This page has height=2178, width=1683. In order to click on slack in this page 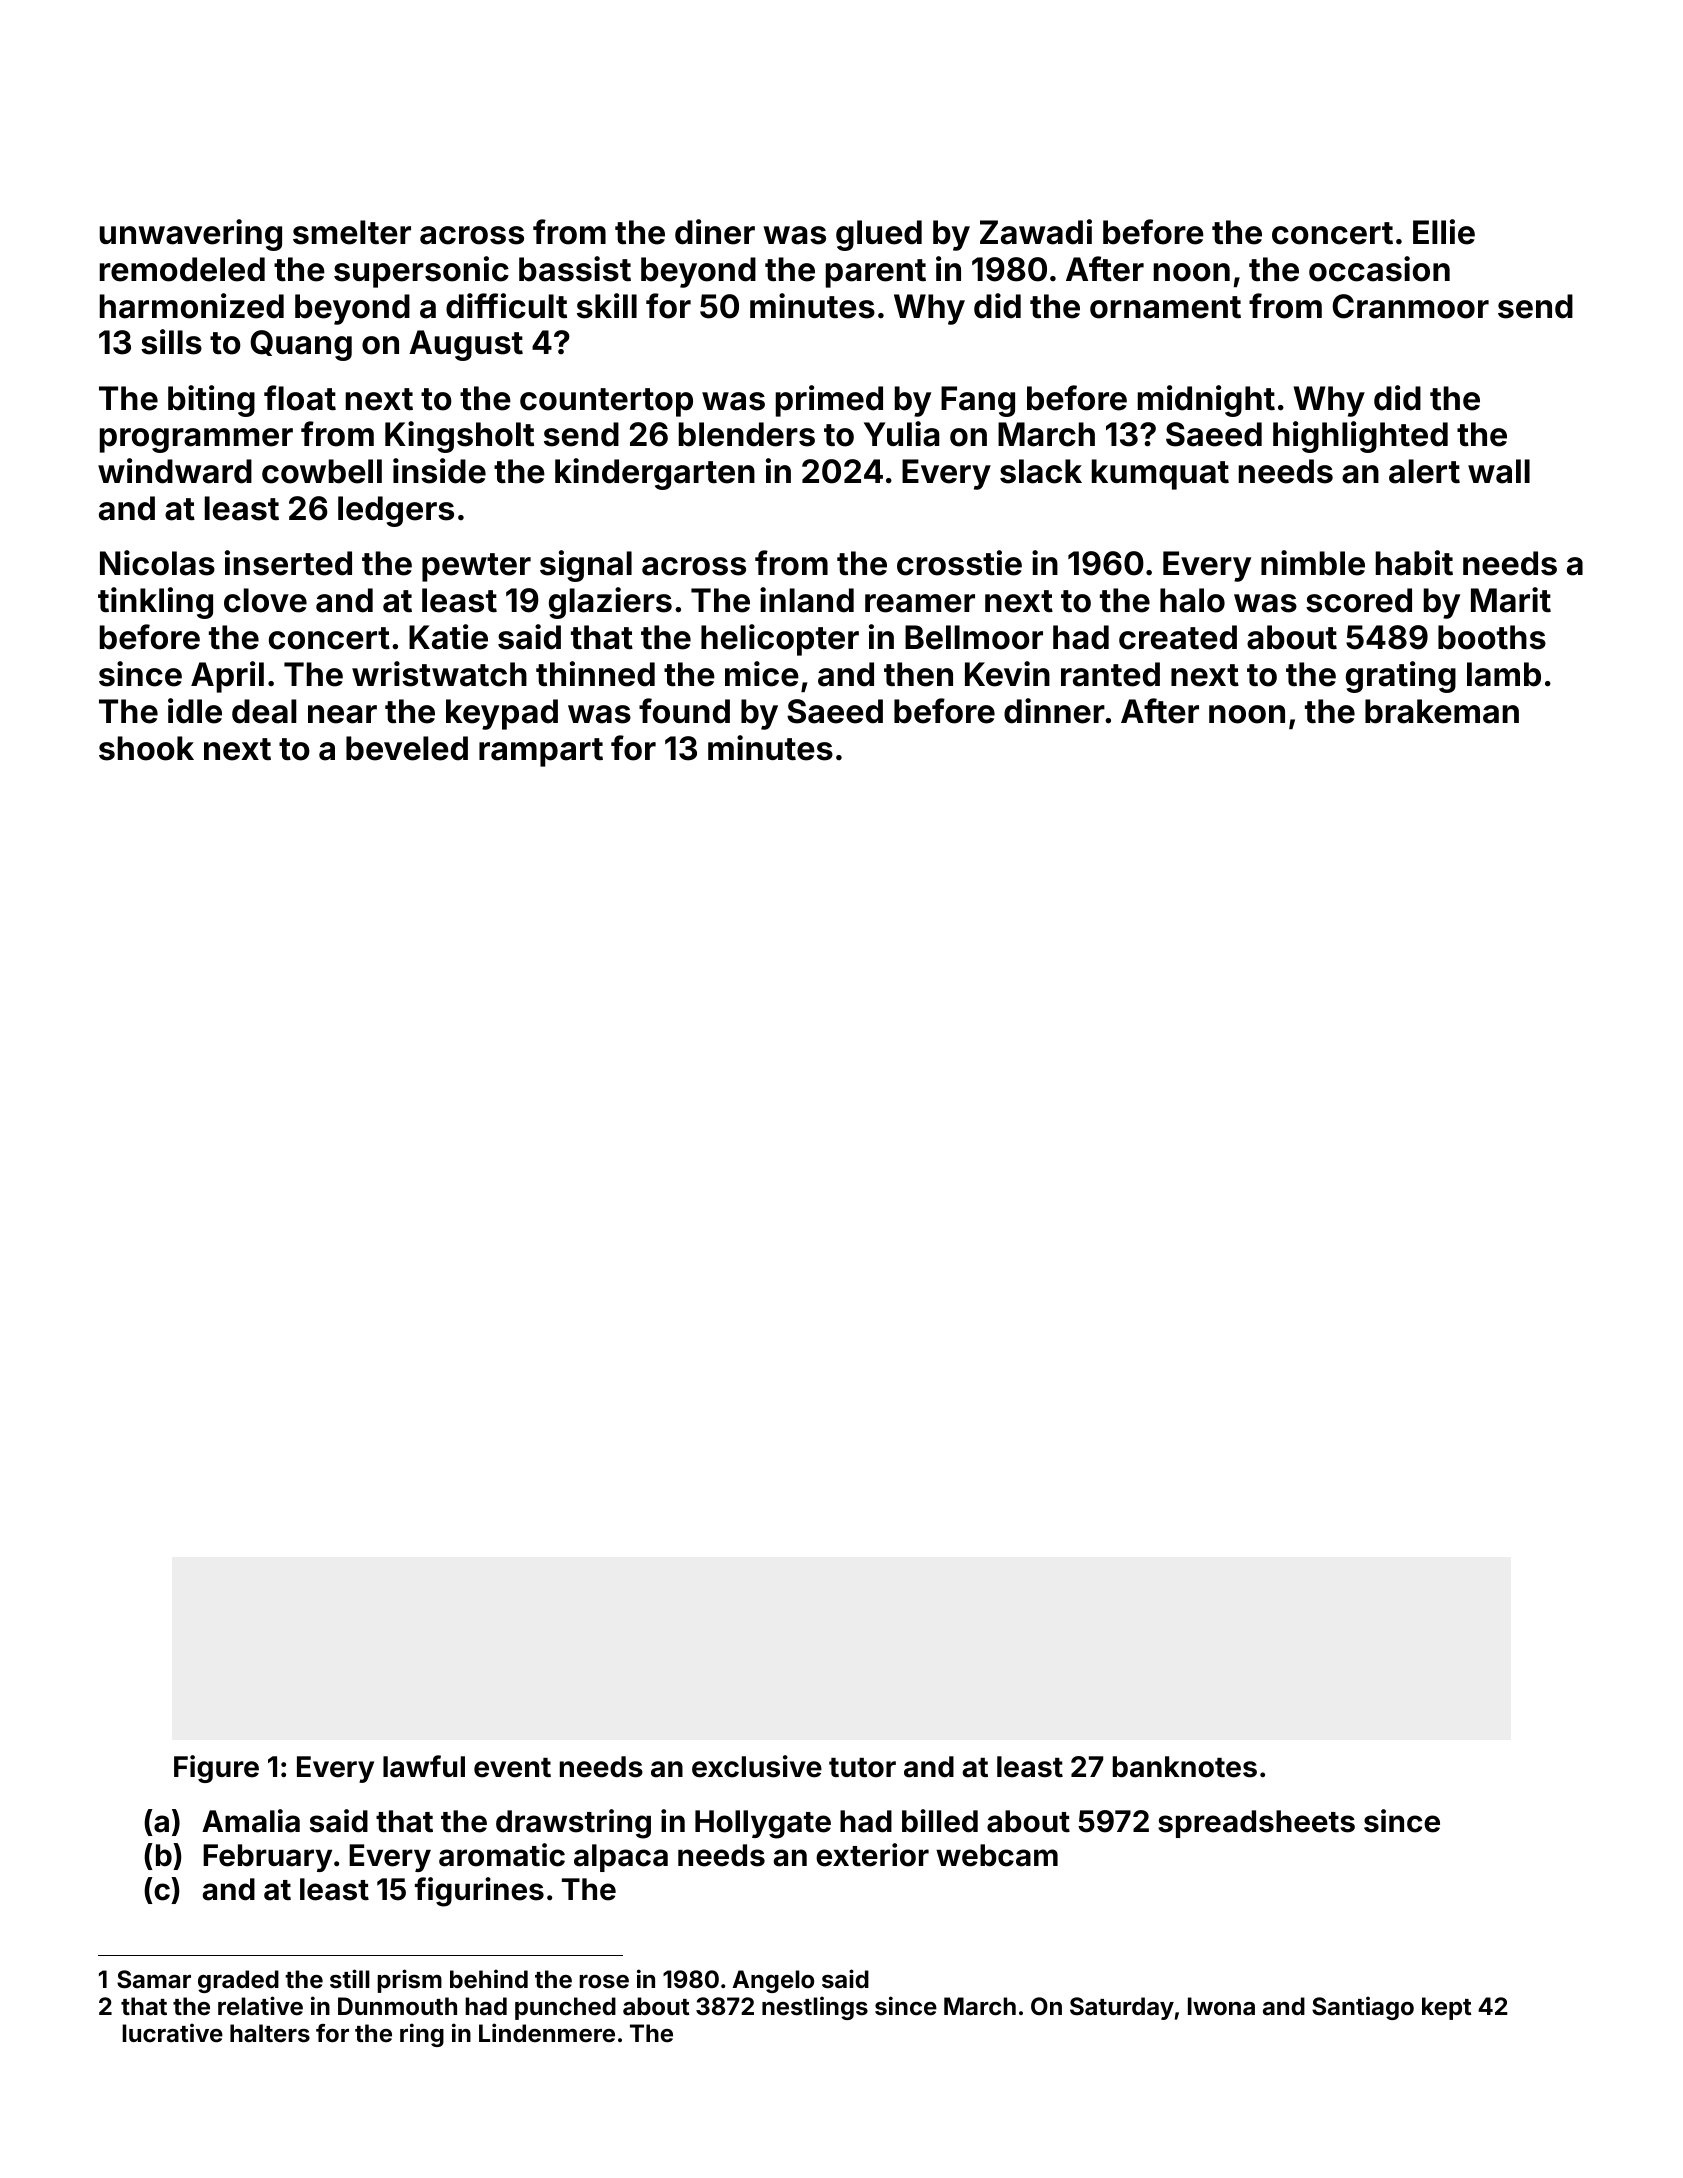, I will do `click(1041, 471)`.
